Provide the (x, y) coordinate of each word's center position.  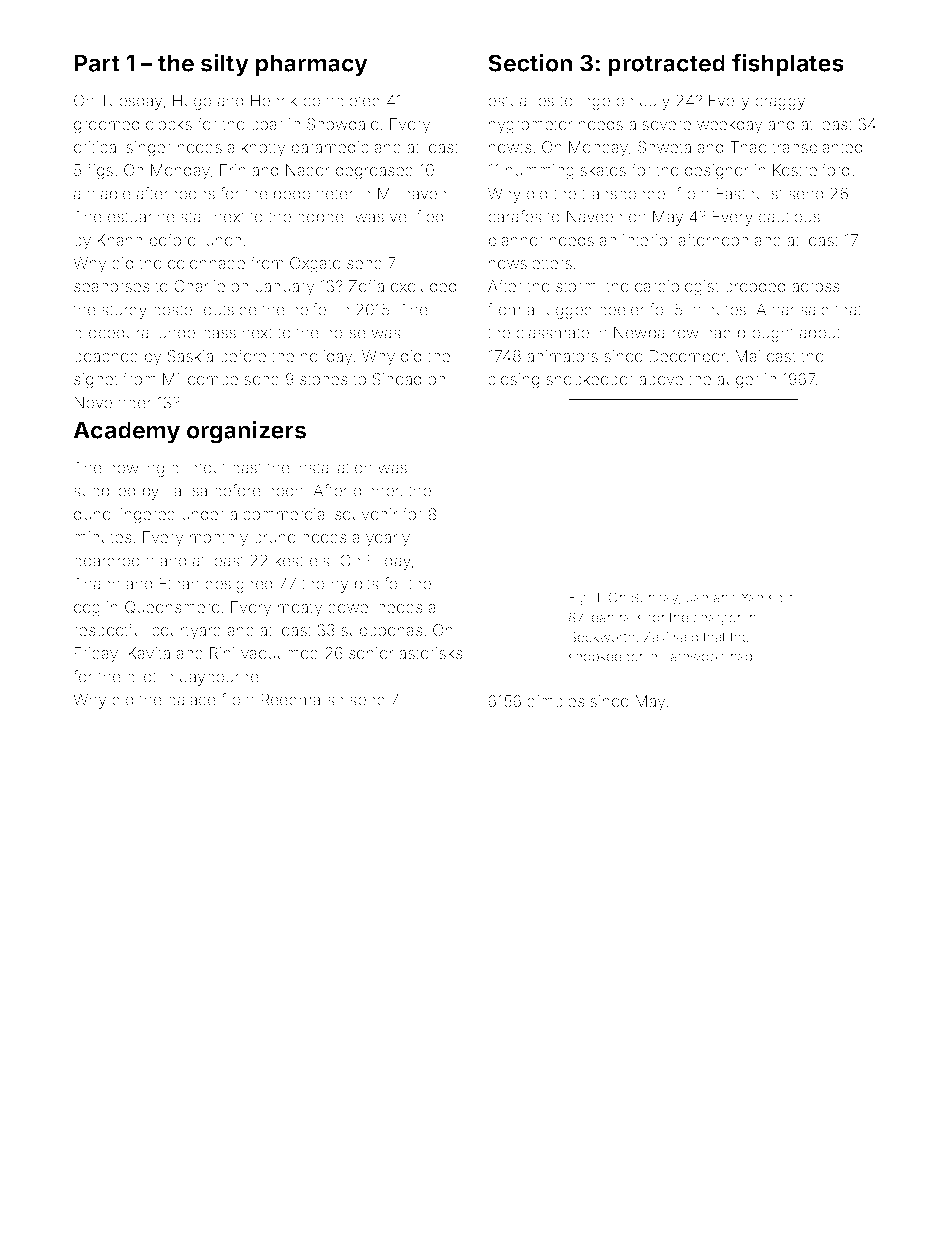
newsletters (530, 263)
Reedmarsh (302, 699)
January (285, 288)
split (781, 599)
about (820, 332)
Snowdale (343, 124)
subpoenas (382, 632)
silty (225, 65)
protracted (666, 65)
